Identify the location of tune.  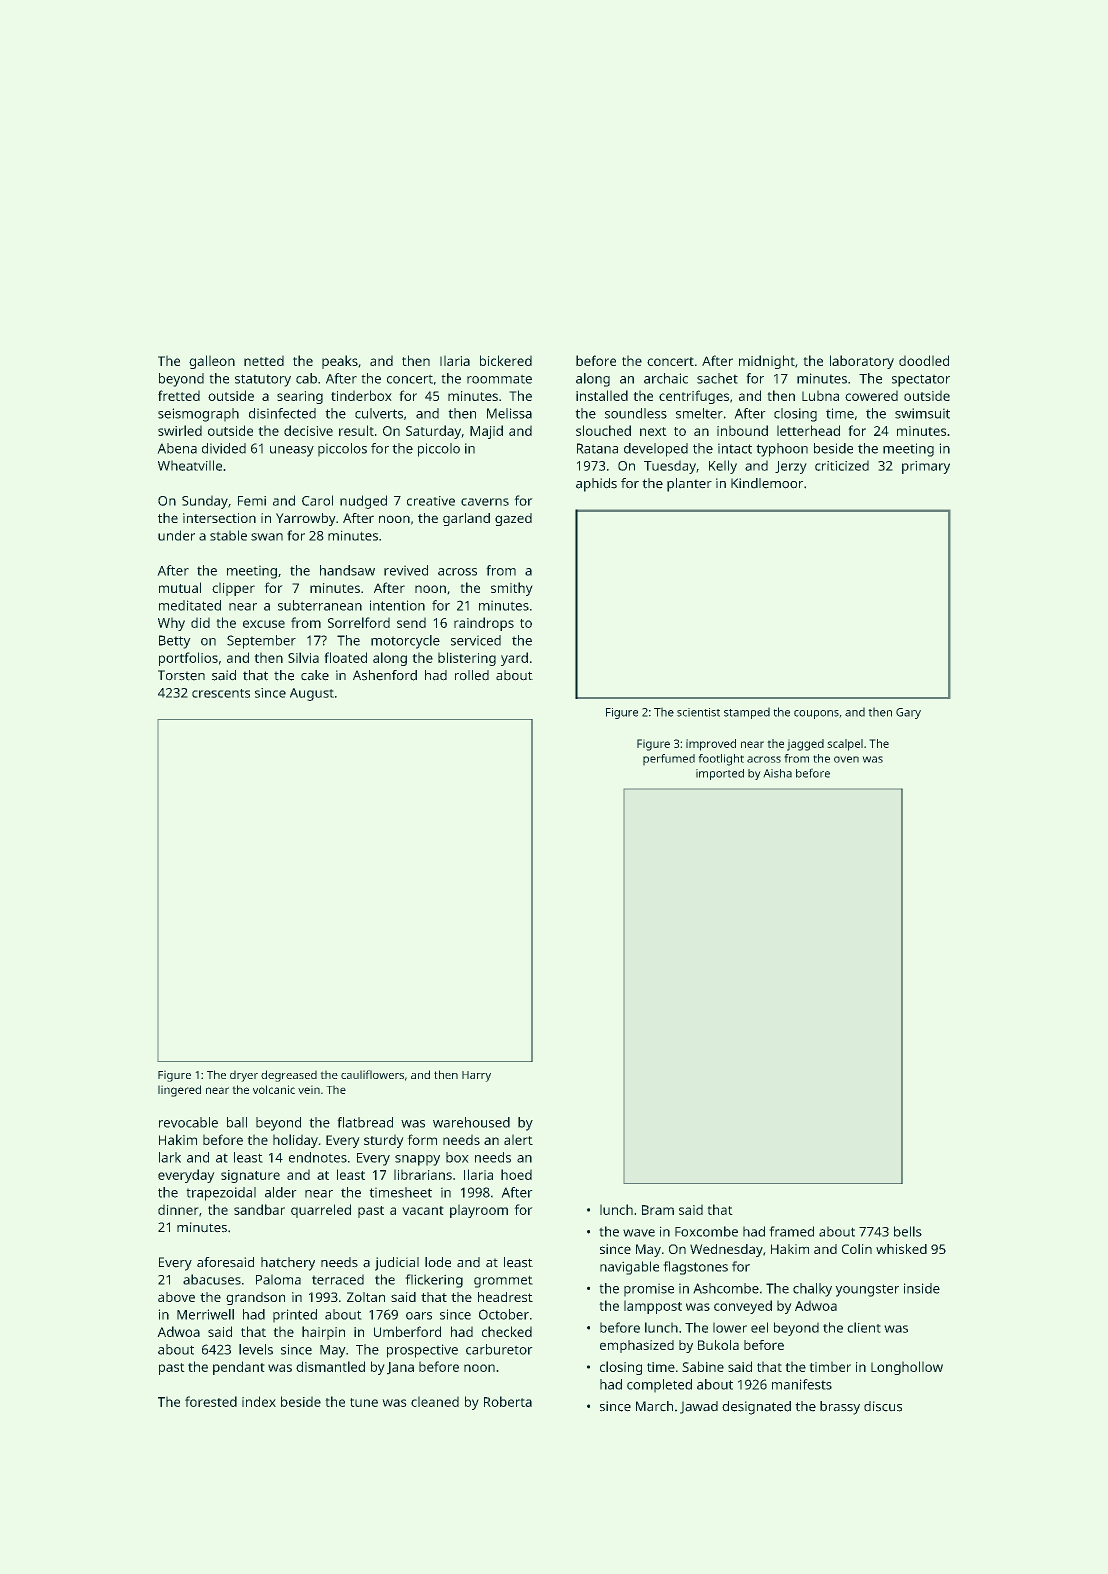
(364, 1402).
